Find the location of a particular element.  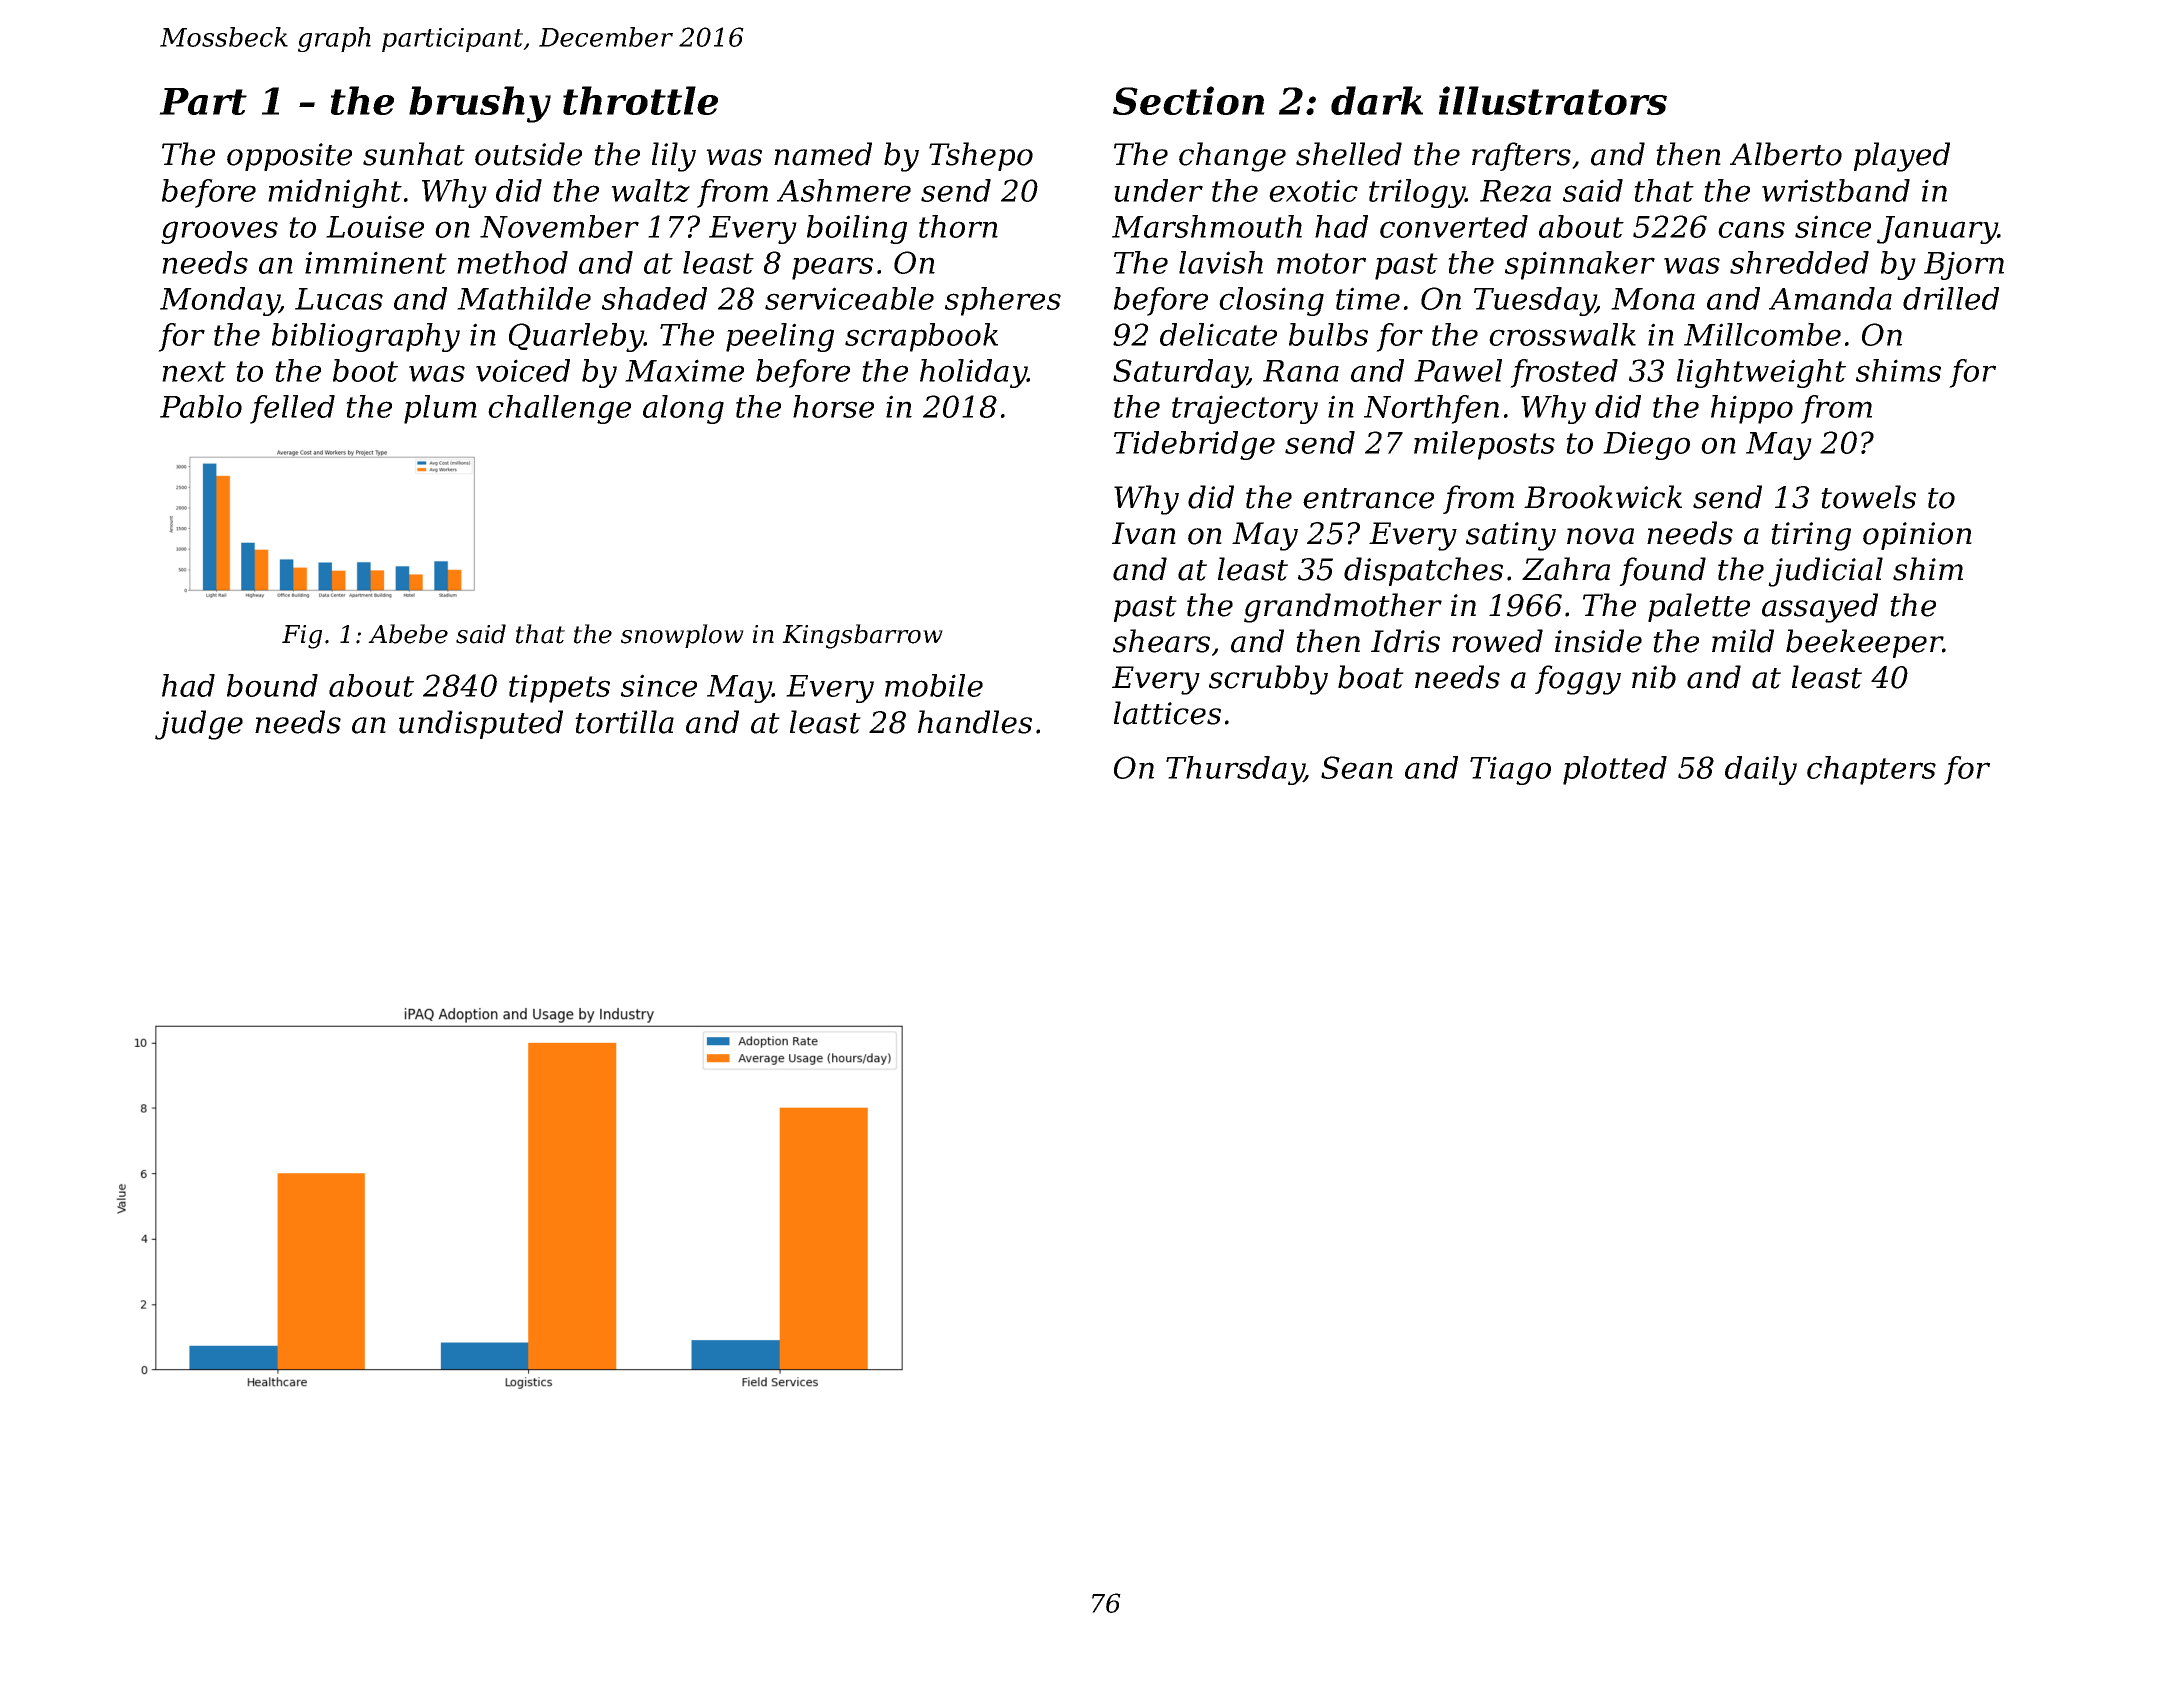

wristband is located at coordinates (1836, 190).
